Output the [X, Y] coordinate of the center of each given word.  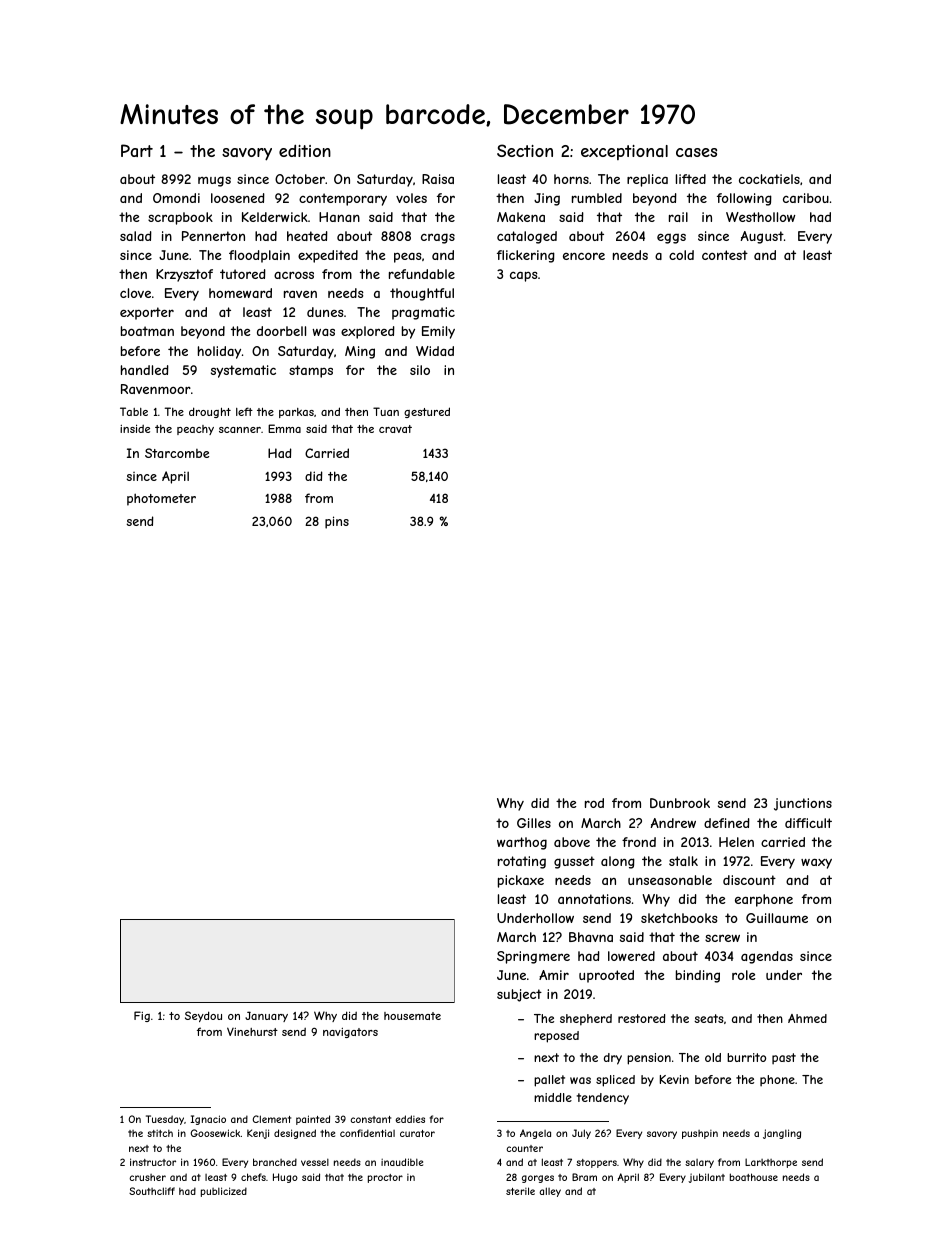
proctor [385, 1178]
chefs [253, 1177]
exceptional [624, 152]
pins [337, 522]
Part [137, 150]
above [572, 842]
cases [696, 152]
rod [594, 803]
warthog [522, 843]
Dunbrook [680, 803]
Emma [284, 428]
